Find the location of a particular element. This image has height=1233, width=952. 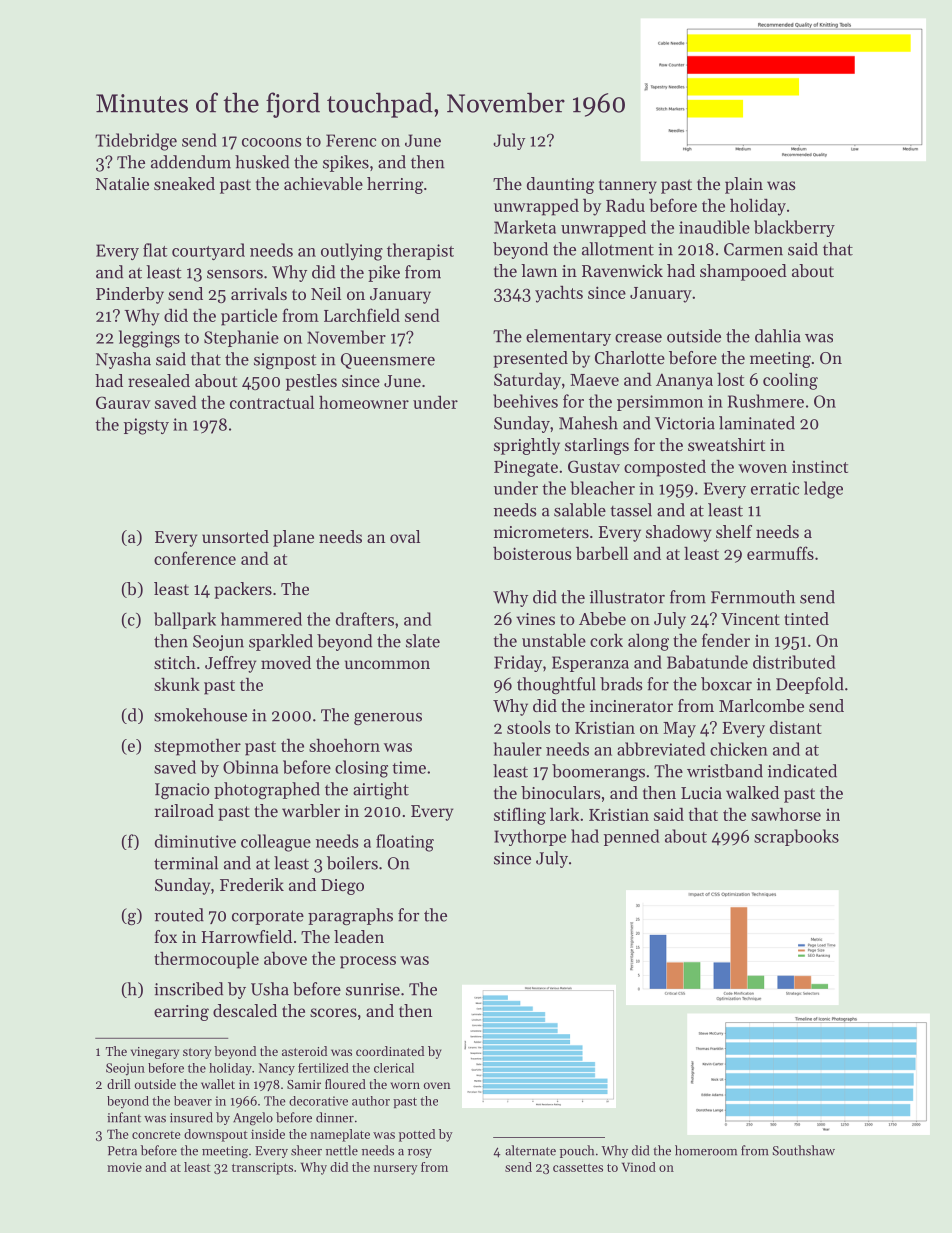

uncommon is located at coordinates (387, 664).
